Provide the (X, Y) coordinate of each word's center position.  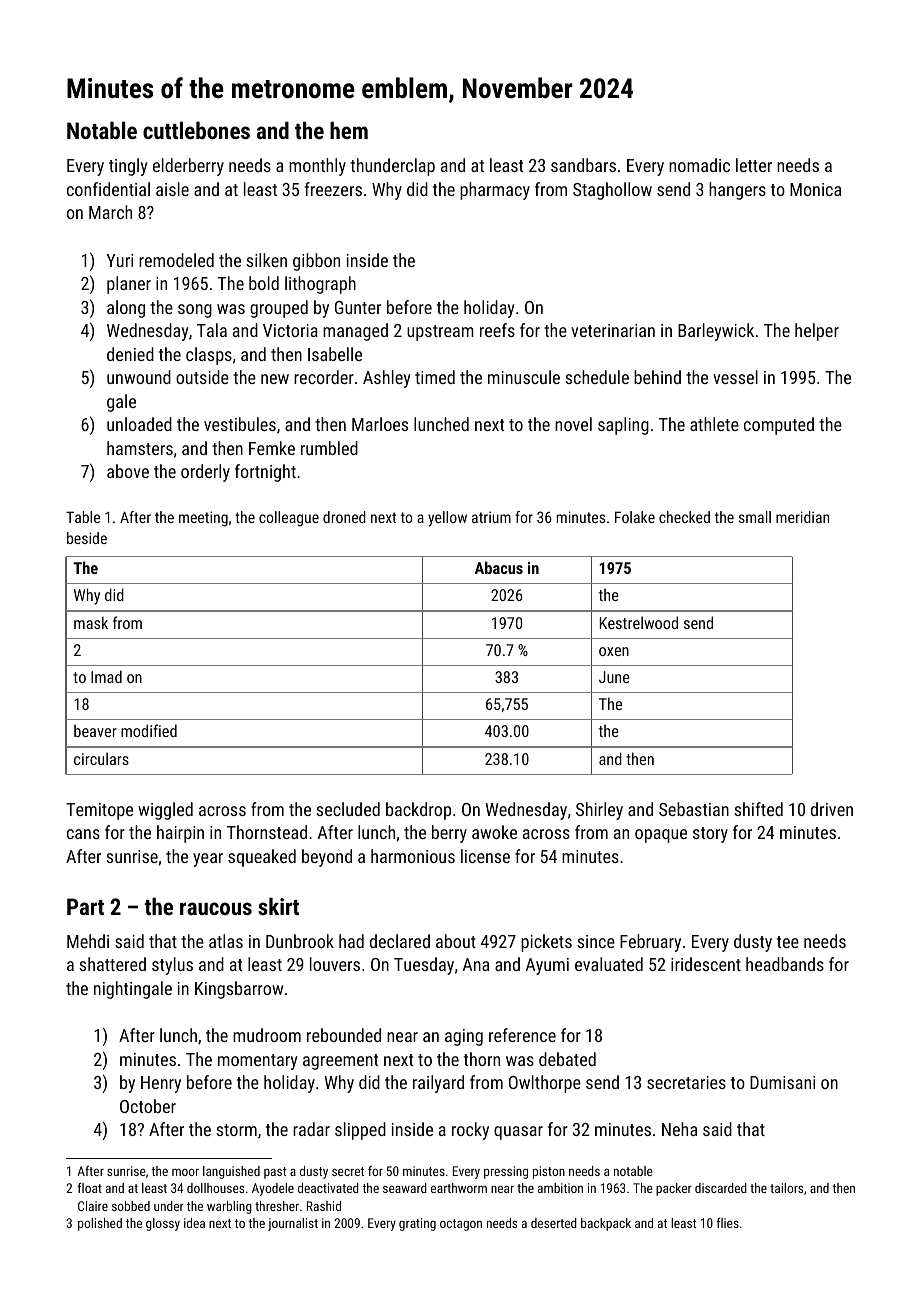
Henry (161, 1084)
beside (87, 538)
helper (817, 332)
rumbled (329, 448)
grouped (279, 309)
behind (657, 377)
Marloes (380, 424)
